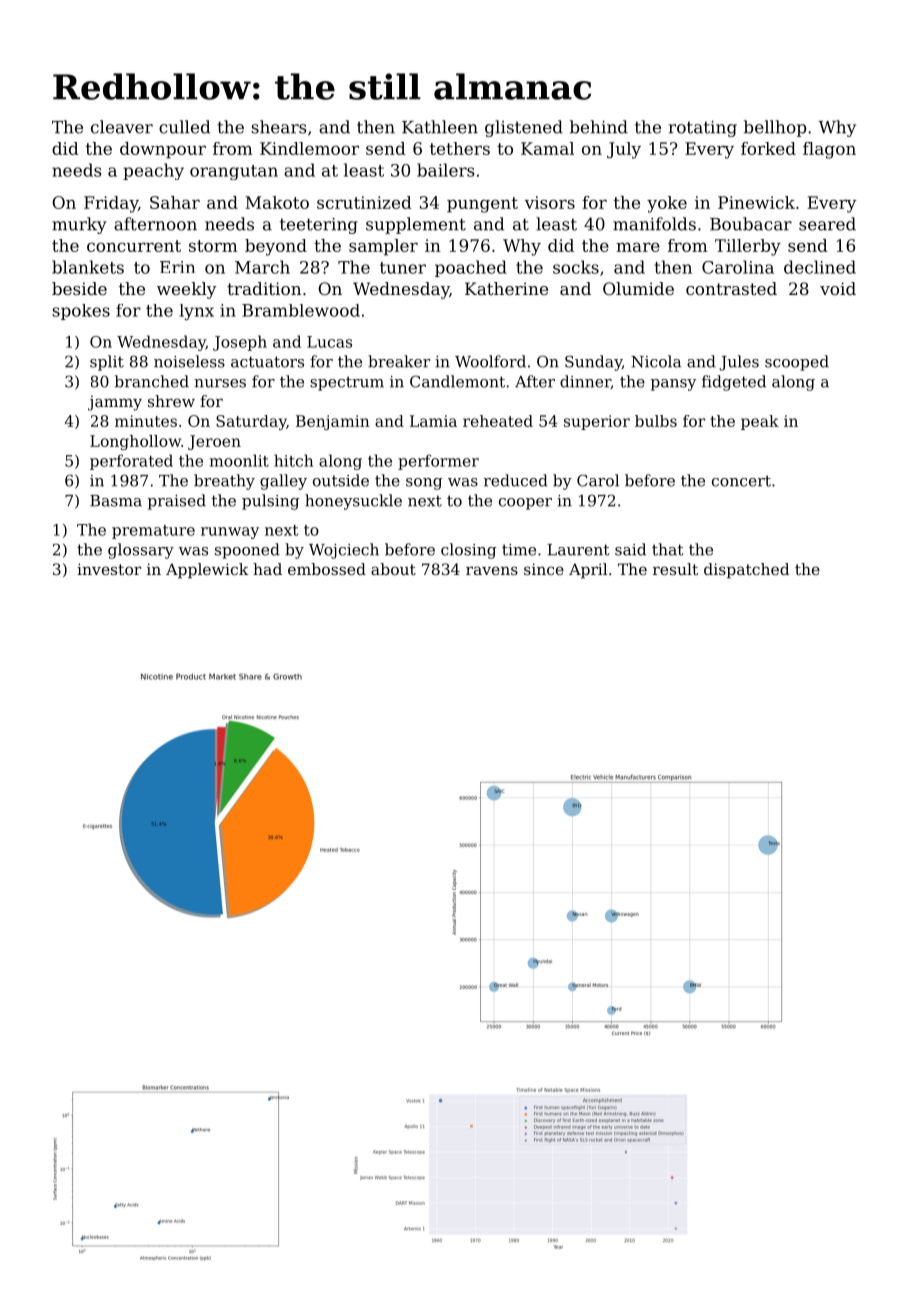 Image resolution: width=908 pixels, height=1316 pixels. Describe the element at coordinates (673, 385) in the image. I see `pansy` at that location.
